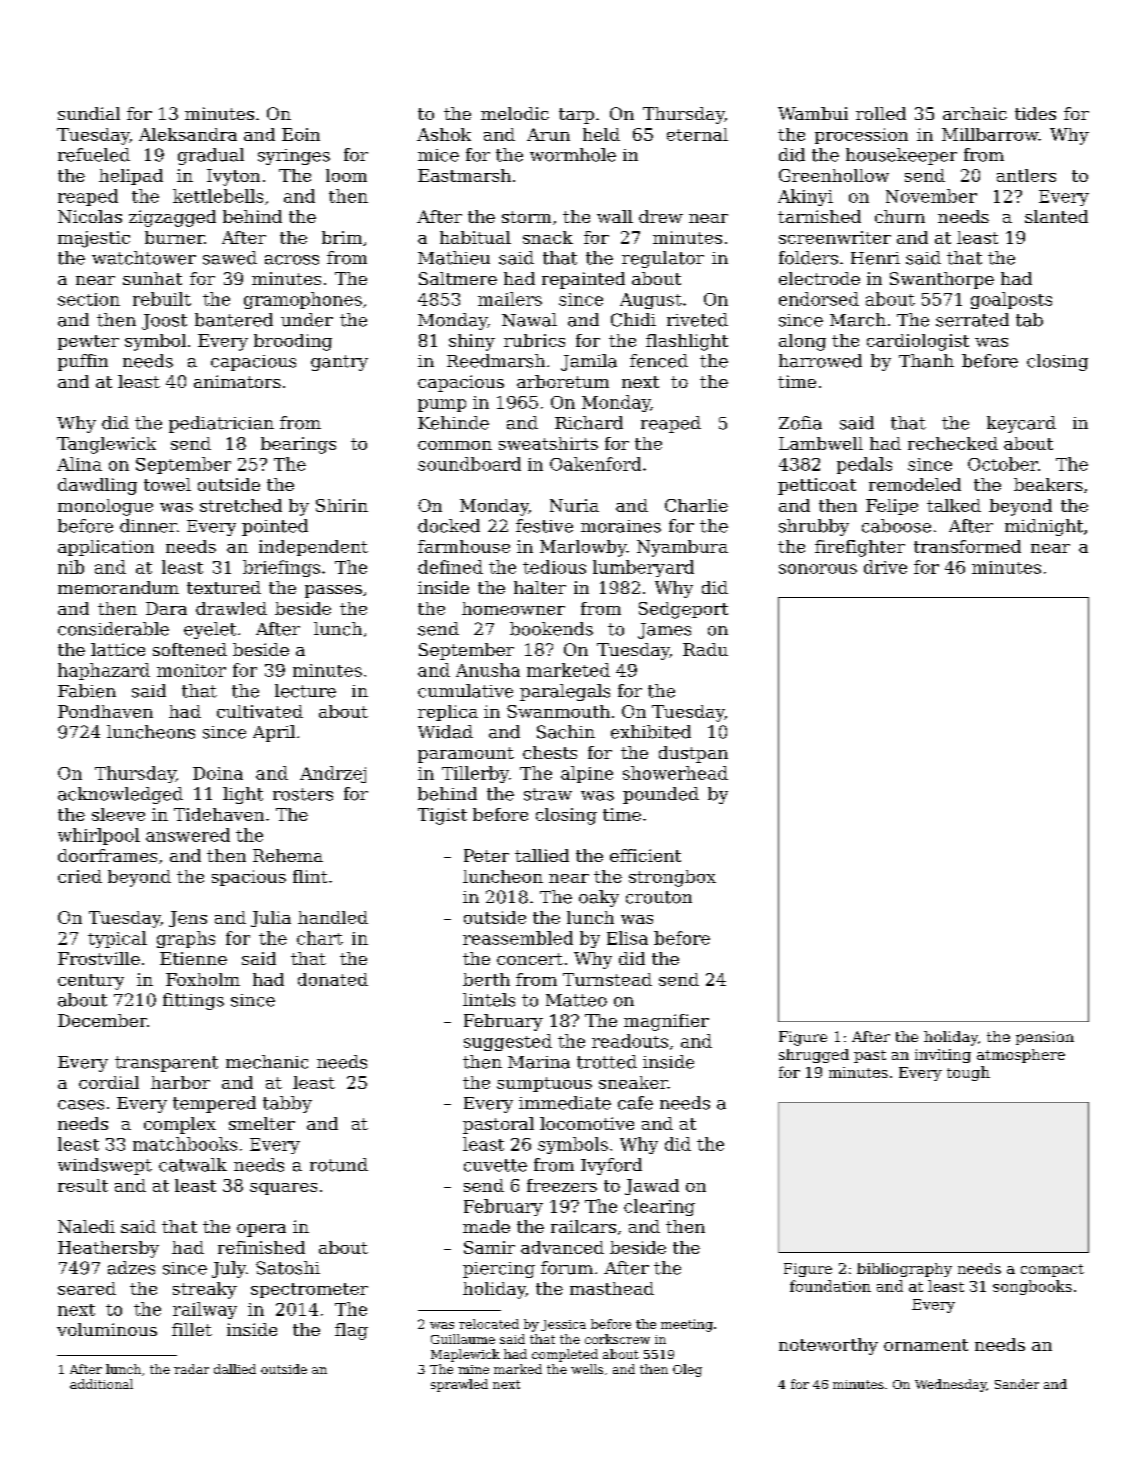  Describe the element at coordinates (563, 381) in the image. I see `arboretum` at that location.
